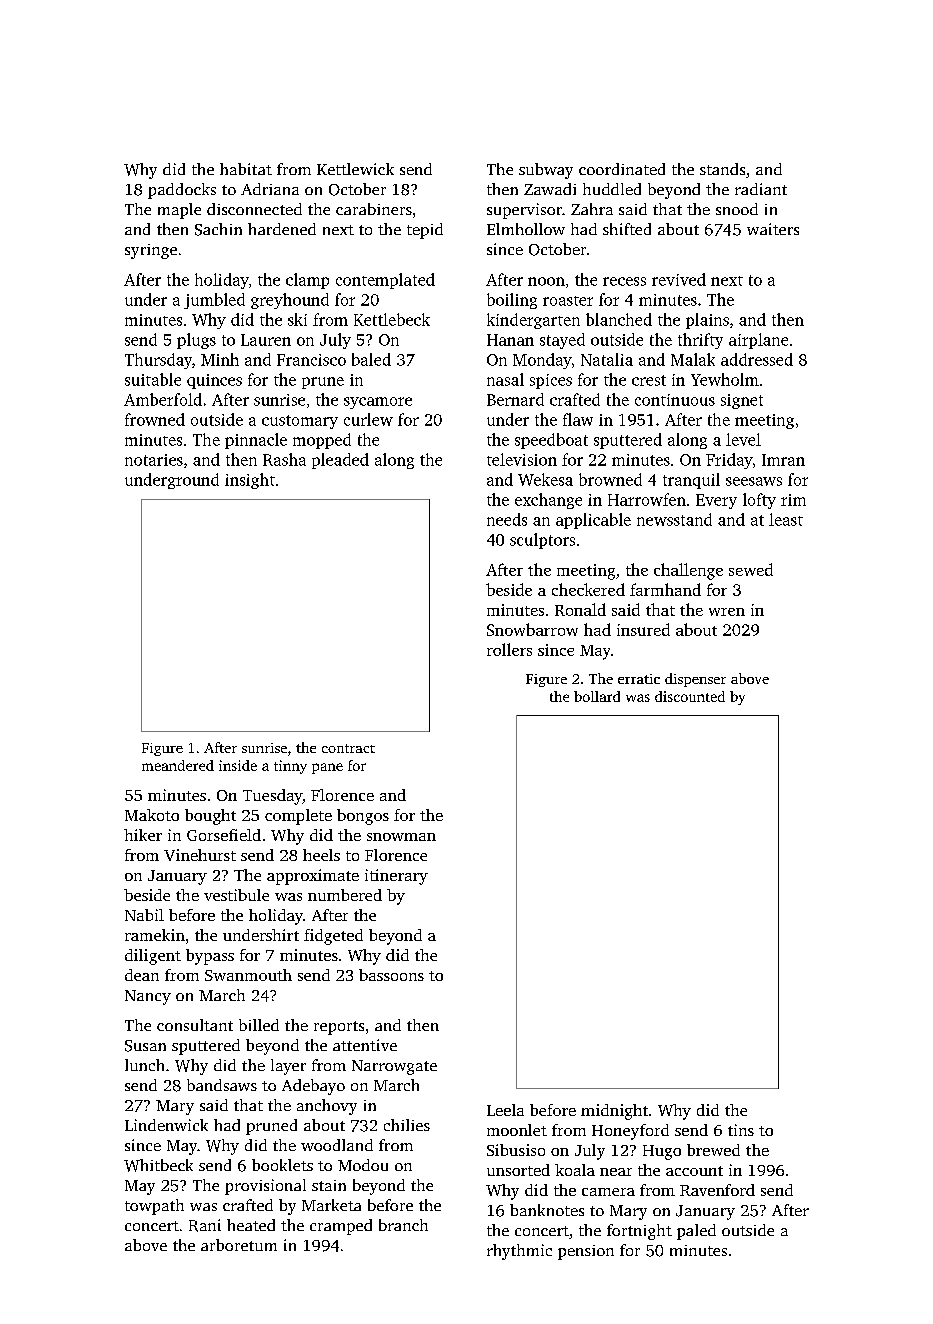 This screenshot has width=933, height=1324. I want to click on subway, so click(546, 171).
